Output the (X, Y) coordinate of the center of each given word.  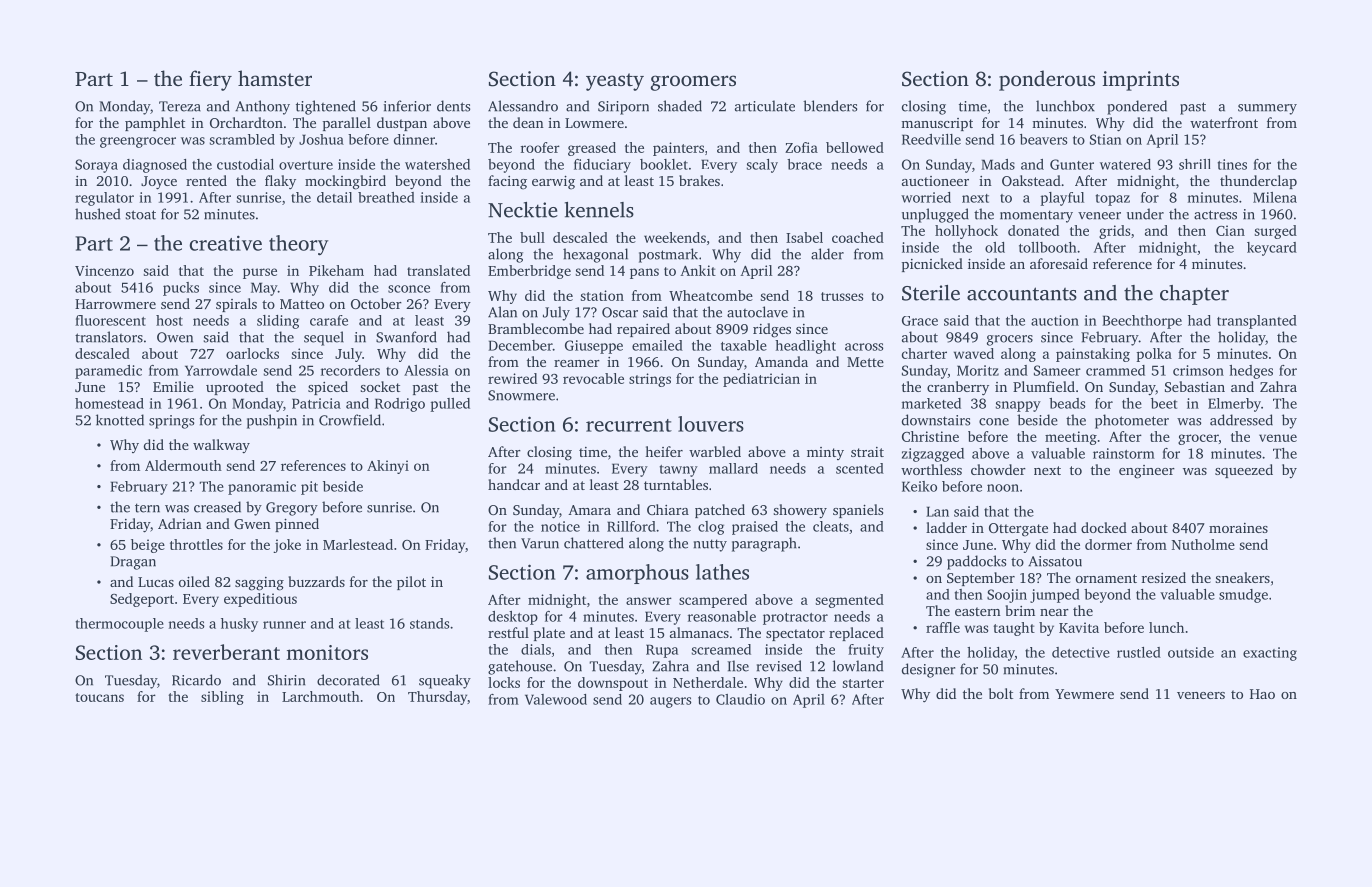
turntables (676, 484)
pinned (297, 525)
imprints (1141, 81)
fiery (210, 80)
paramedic (108, 372)
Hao (1262, 694)
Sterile (931, 293)
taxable (744, 345)
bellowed (855, 147)
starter (863, 683)
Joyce (159, 183)
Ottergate (1018, 530)
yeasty (615, 82)
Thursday (437, 698)
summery (1267, 109)
